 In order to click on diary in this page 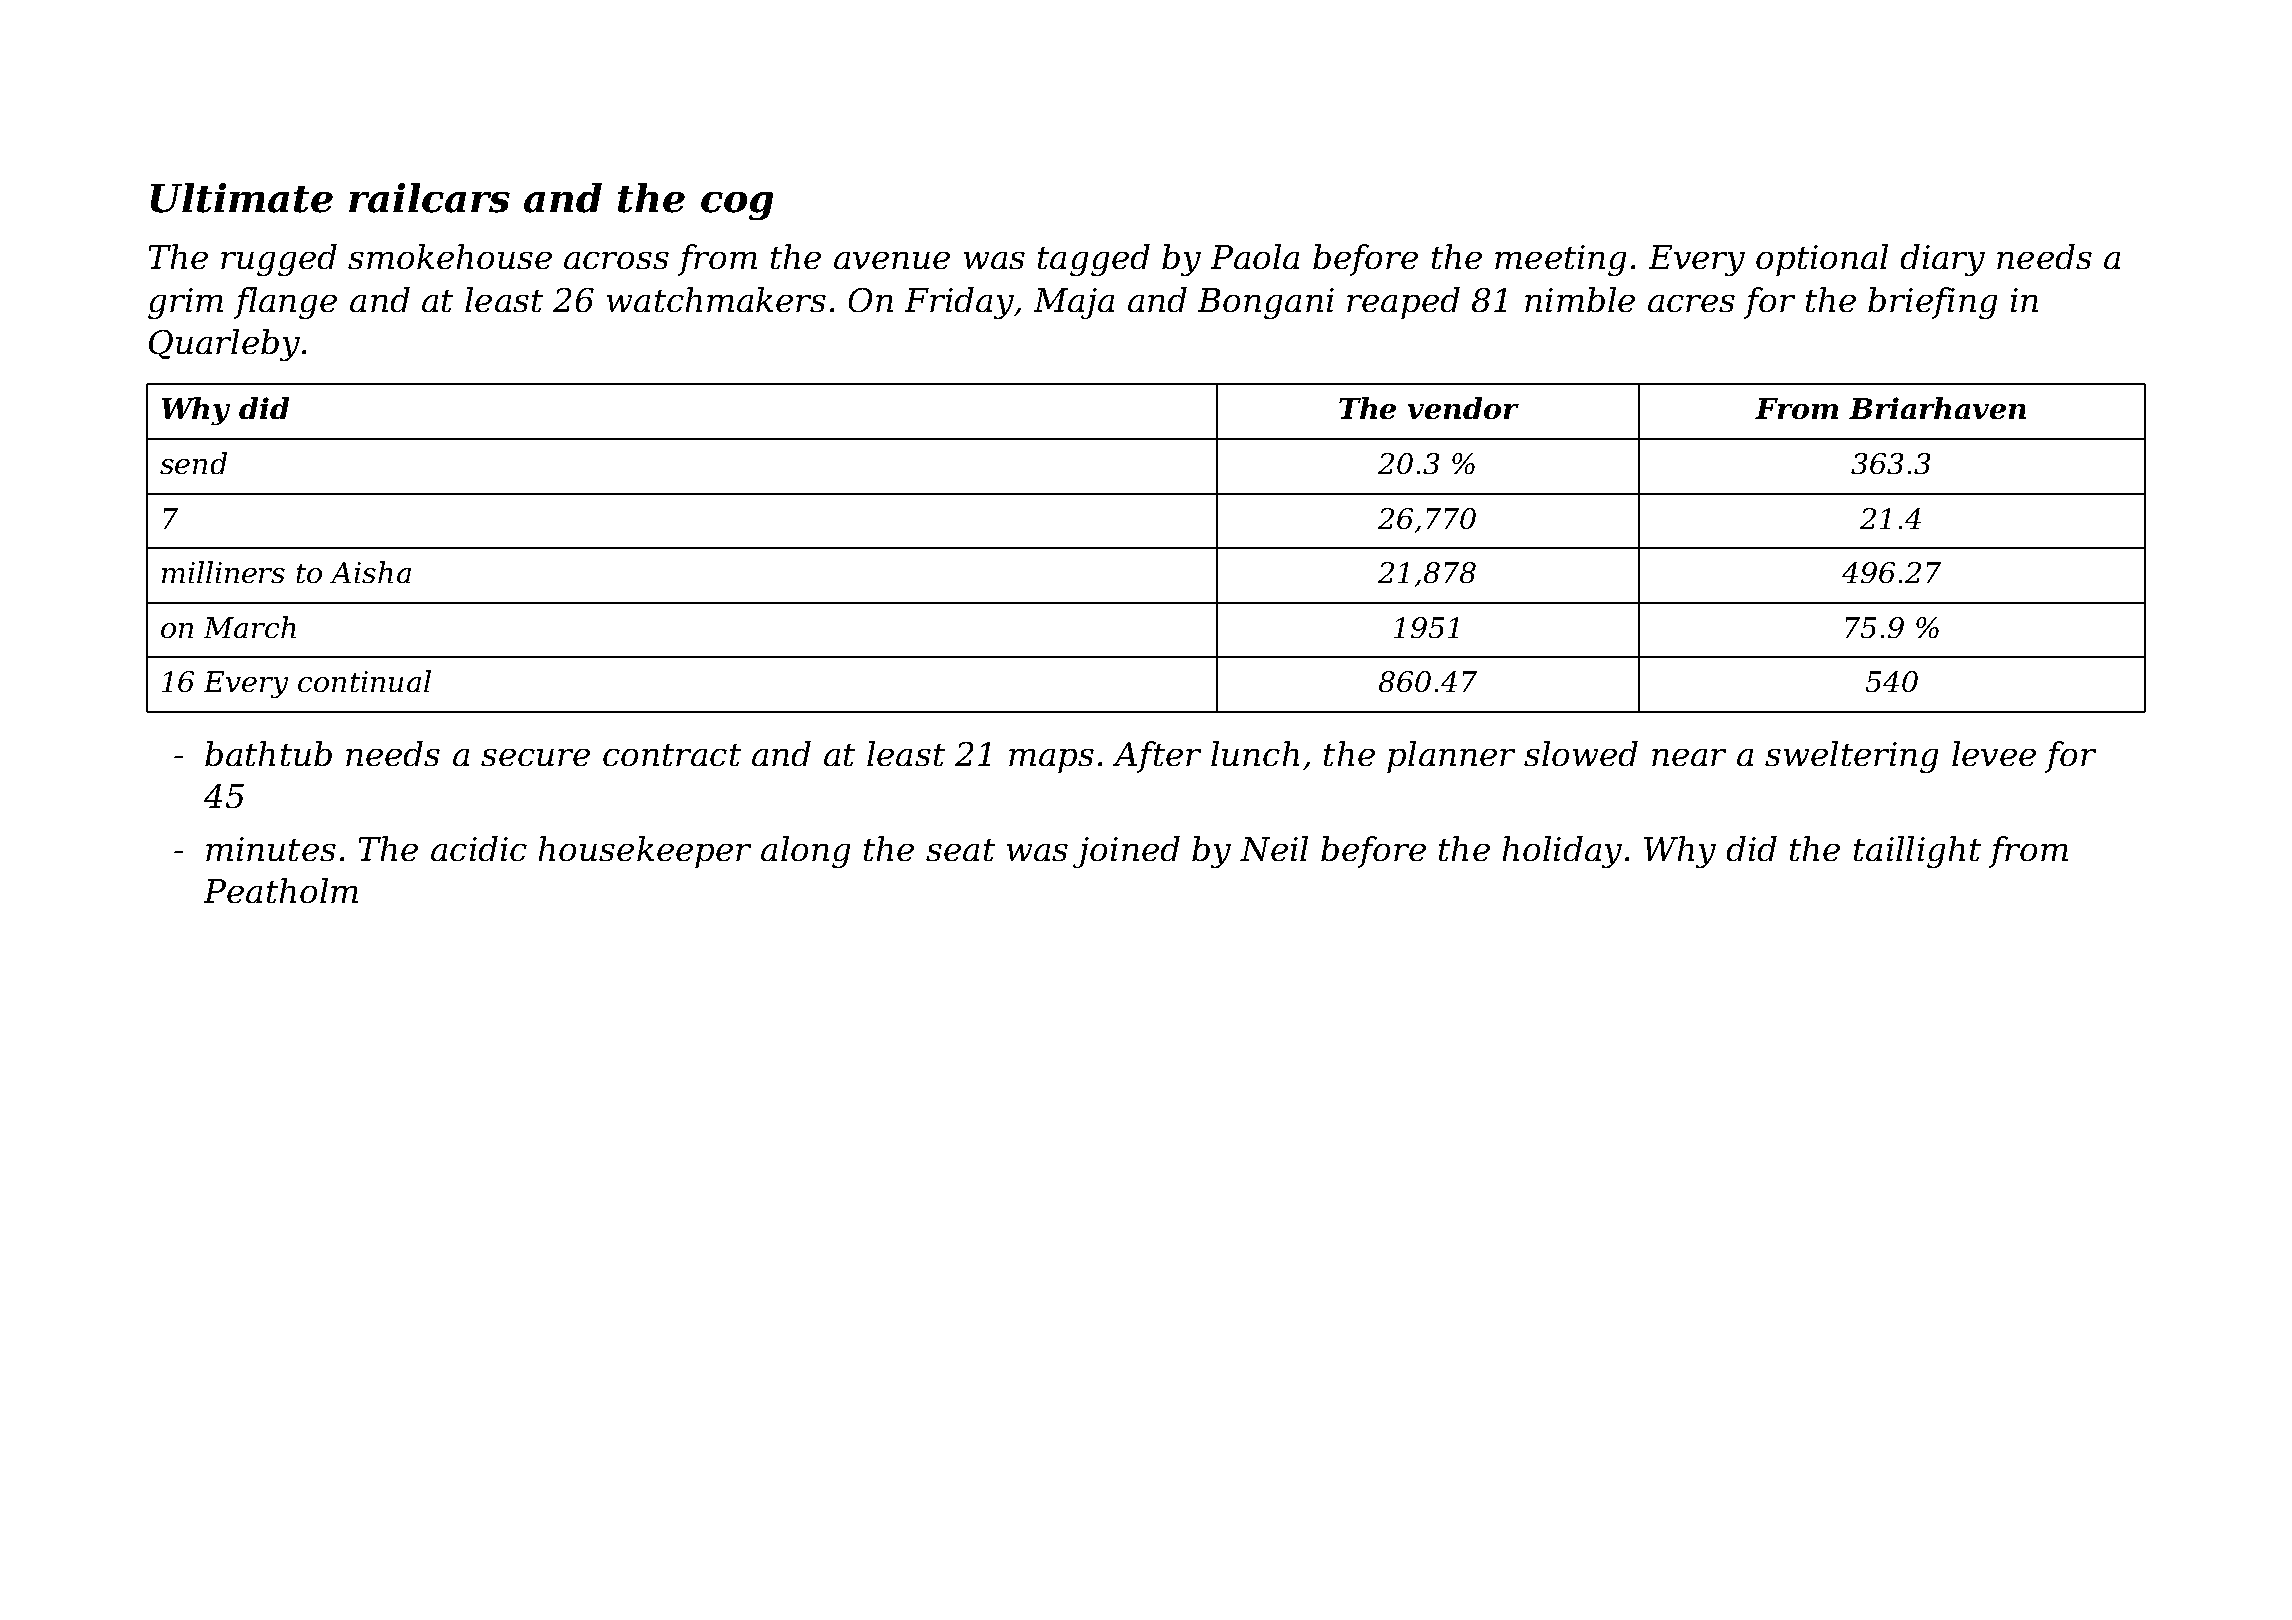, I will do `click(1943, 260)`.
